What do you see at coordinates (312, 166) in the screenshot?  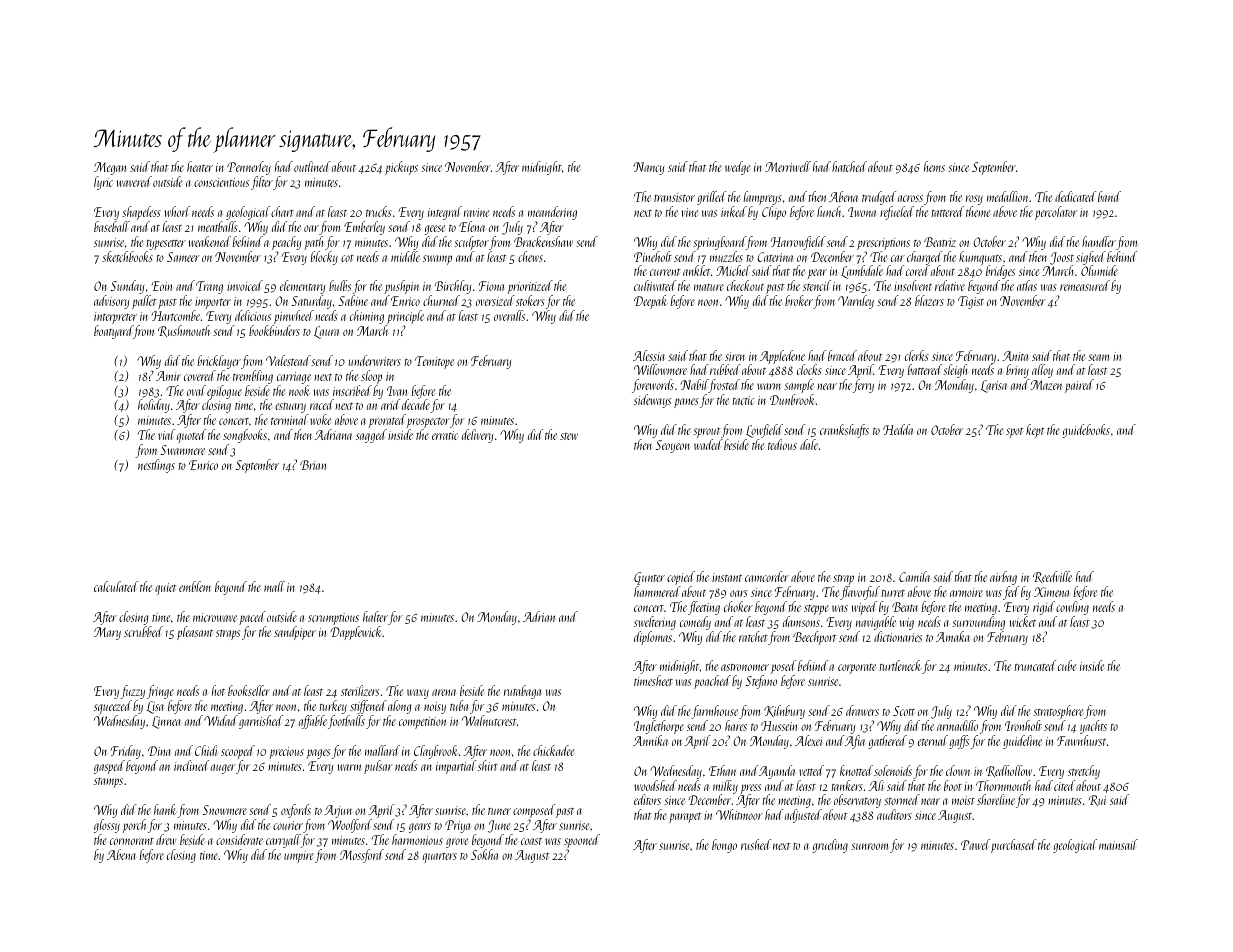 I see `outlined` at bounding box center [312, 166].
